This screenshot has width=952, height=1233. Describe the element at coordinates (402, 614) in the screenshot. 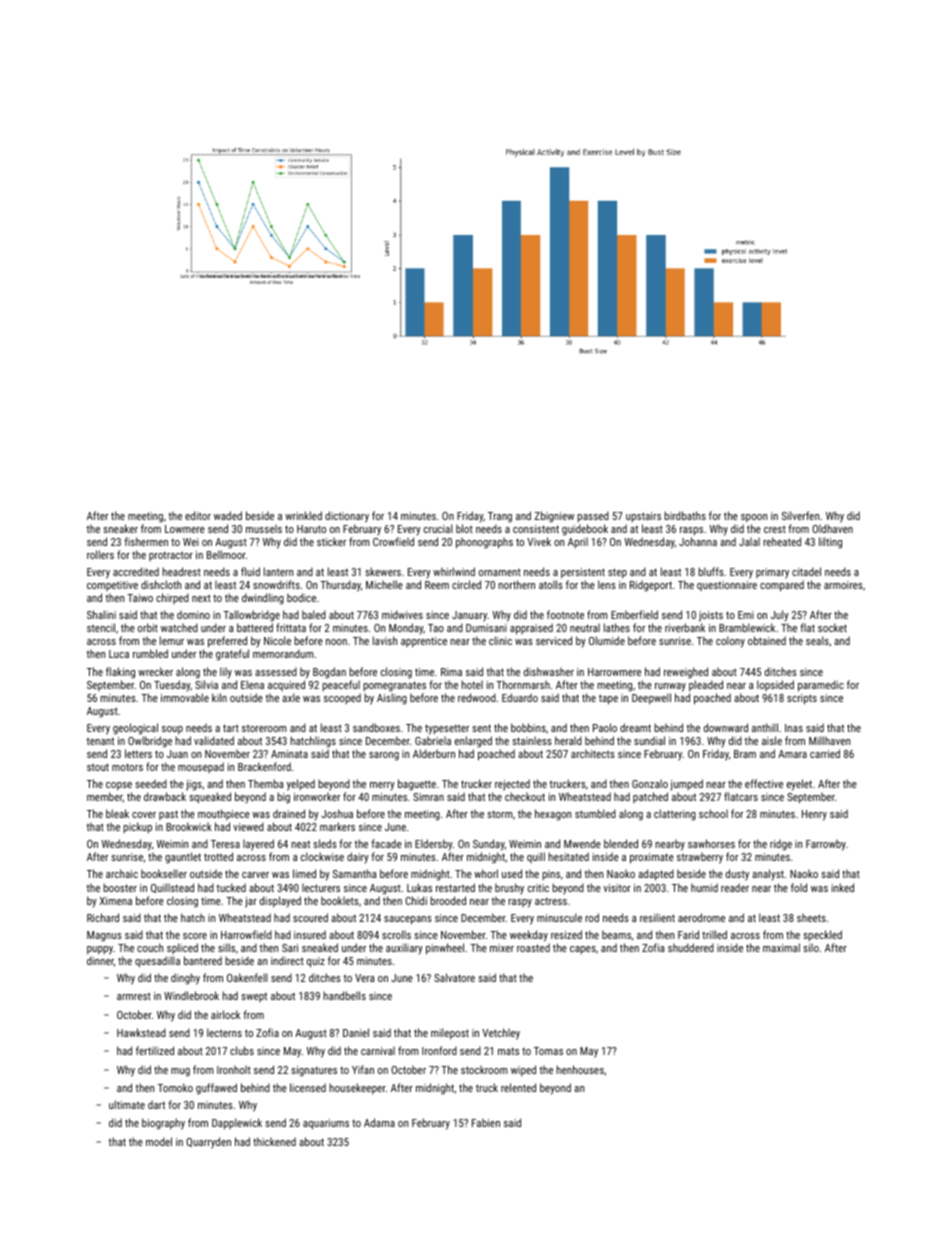

I see `midwives` at that location.
